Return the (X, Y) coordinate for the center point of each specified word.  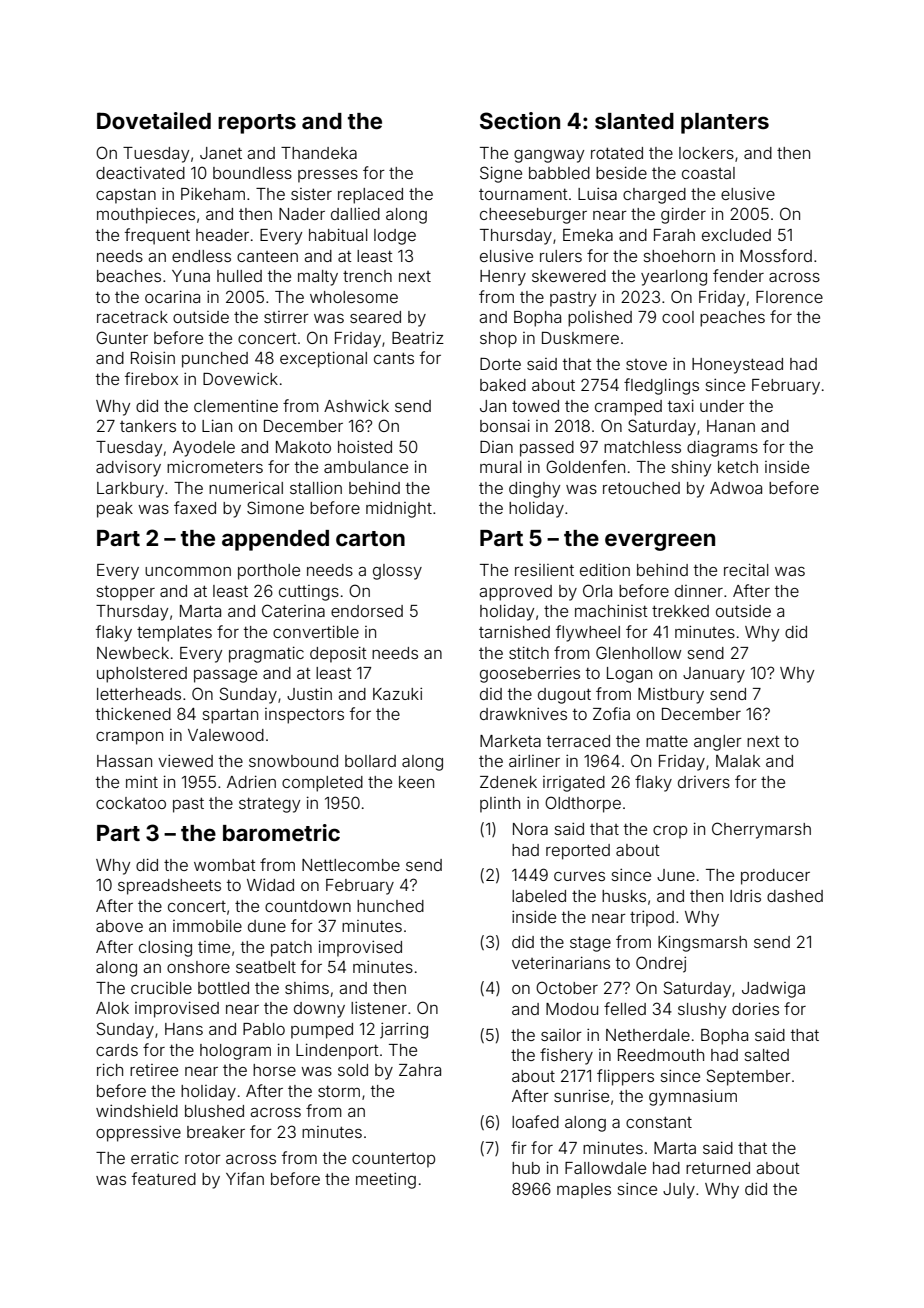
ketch (738, 467)
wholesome (354, 297)
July (679, 1191)
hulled (239, 276)
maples (584, 1191)
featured (164, 1178)
